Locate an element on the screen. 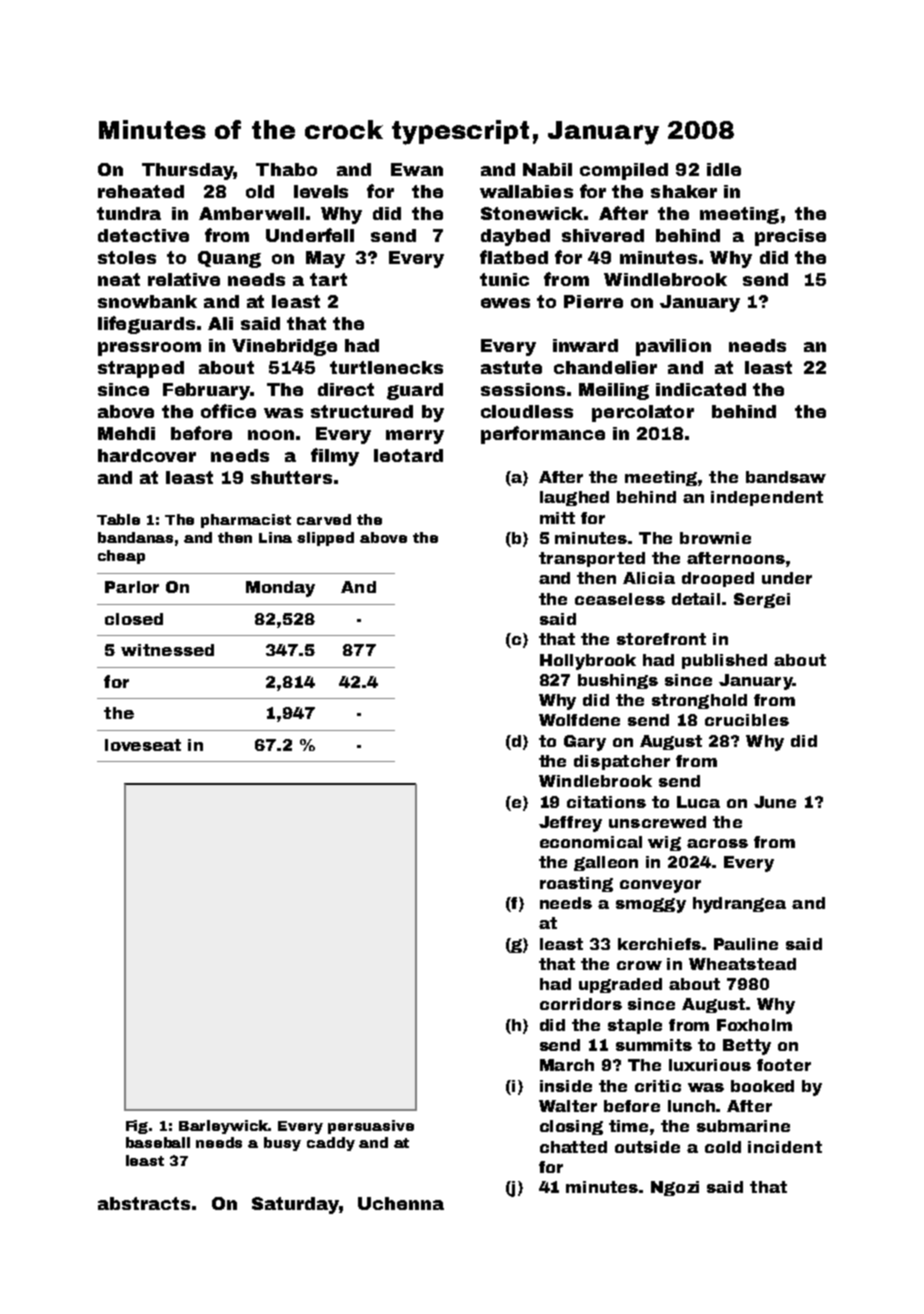  witnessed is located at coordinates (167, 650).
